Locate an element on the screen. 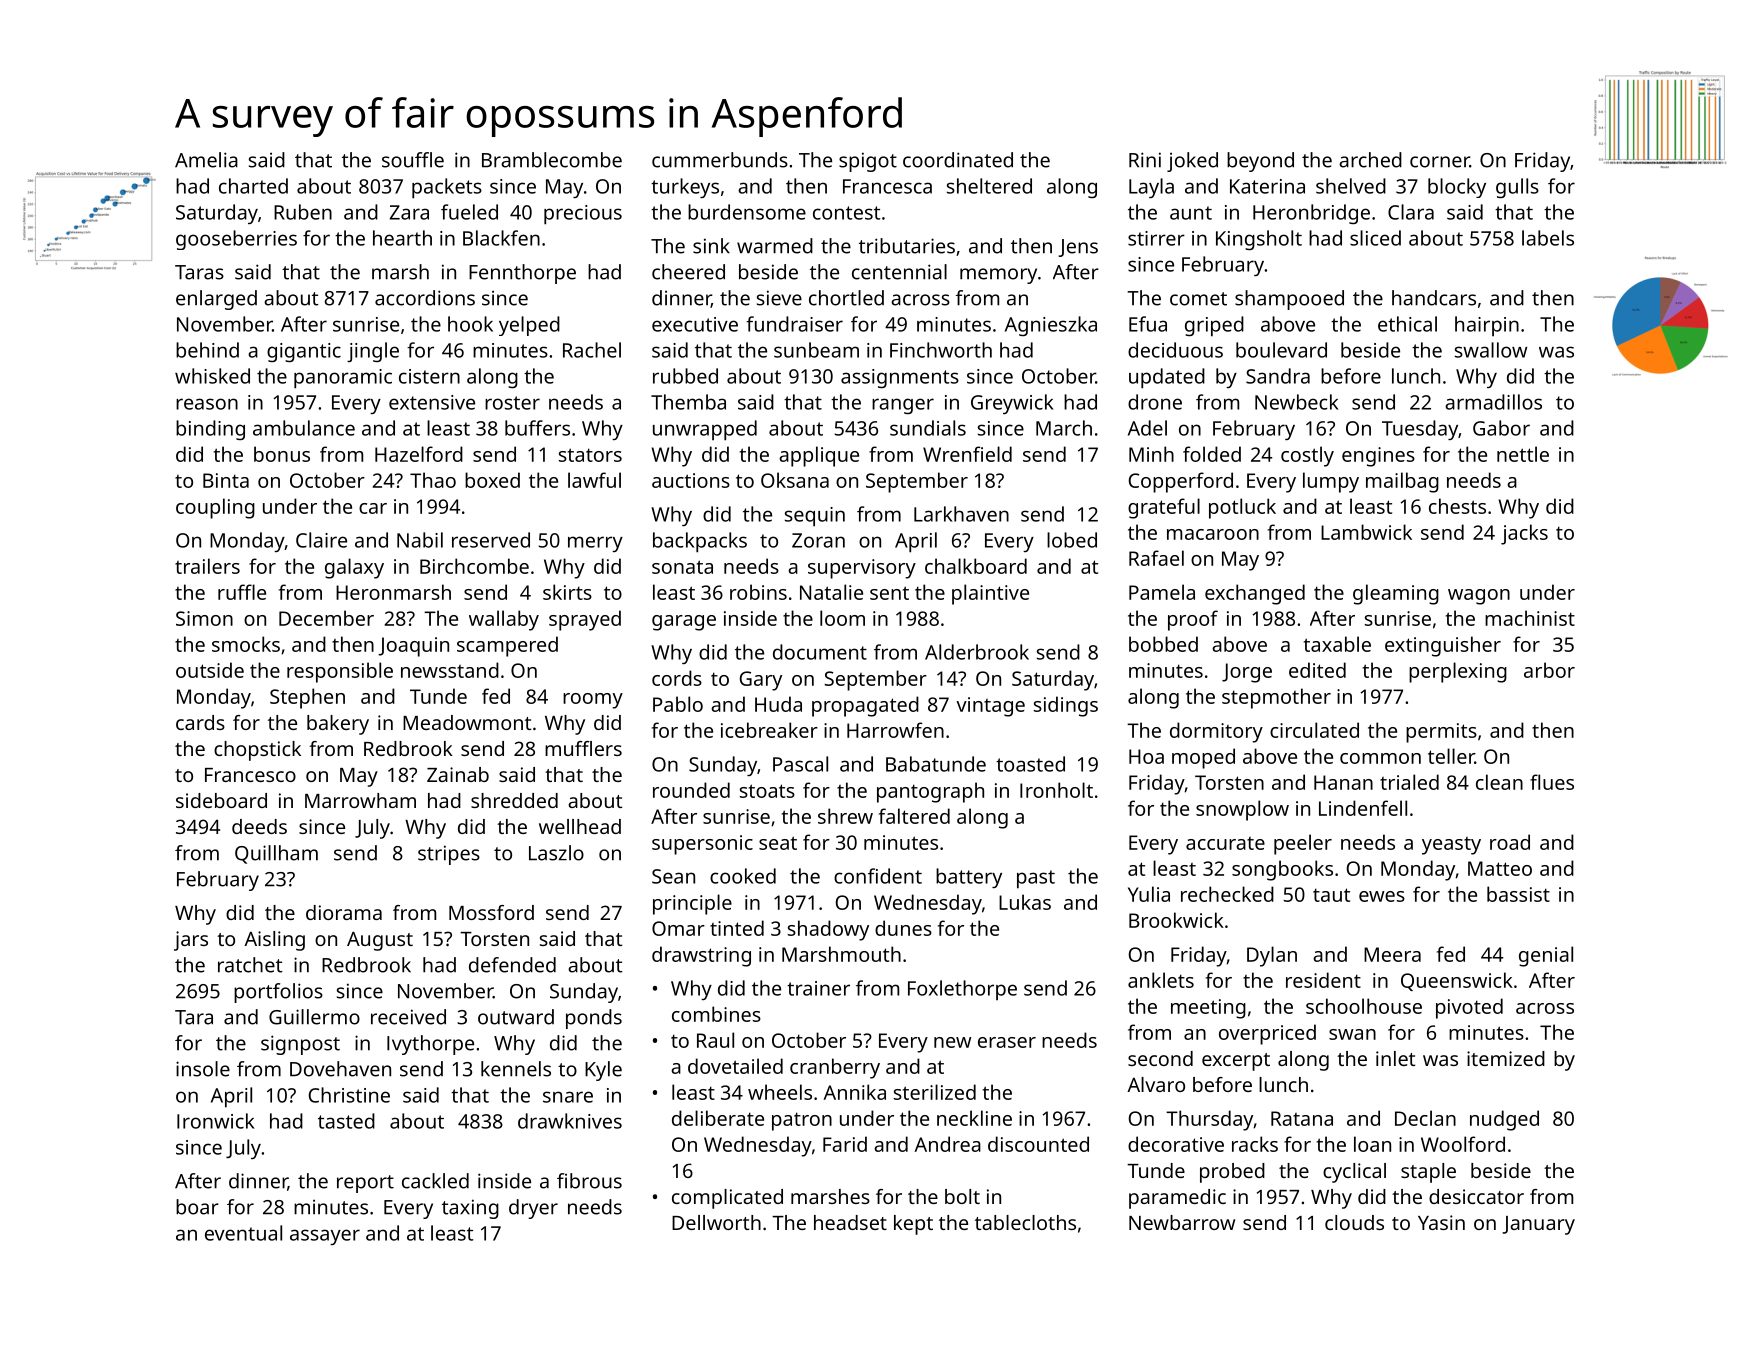  peeler is located at coordinates (1303, 844).
